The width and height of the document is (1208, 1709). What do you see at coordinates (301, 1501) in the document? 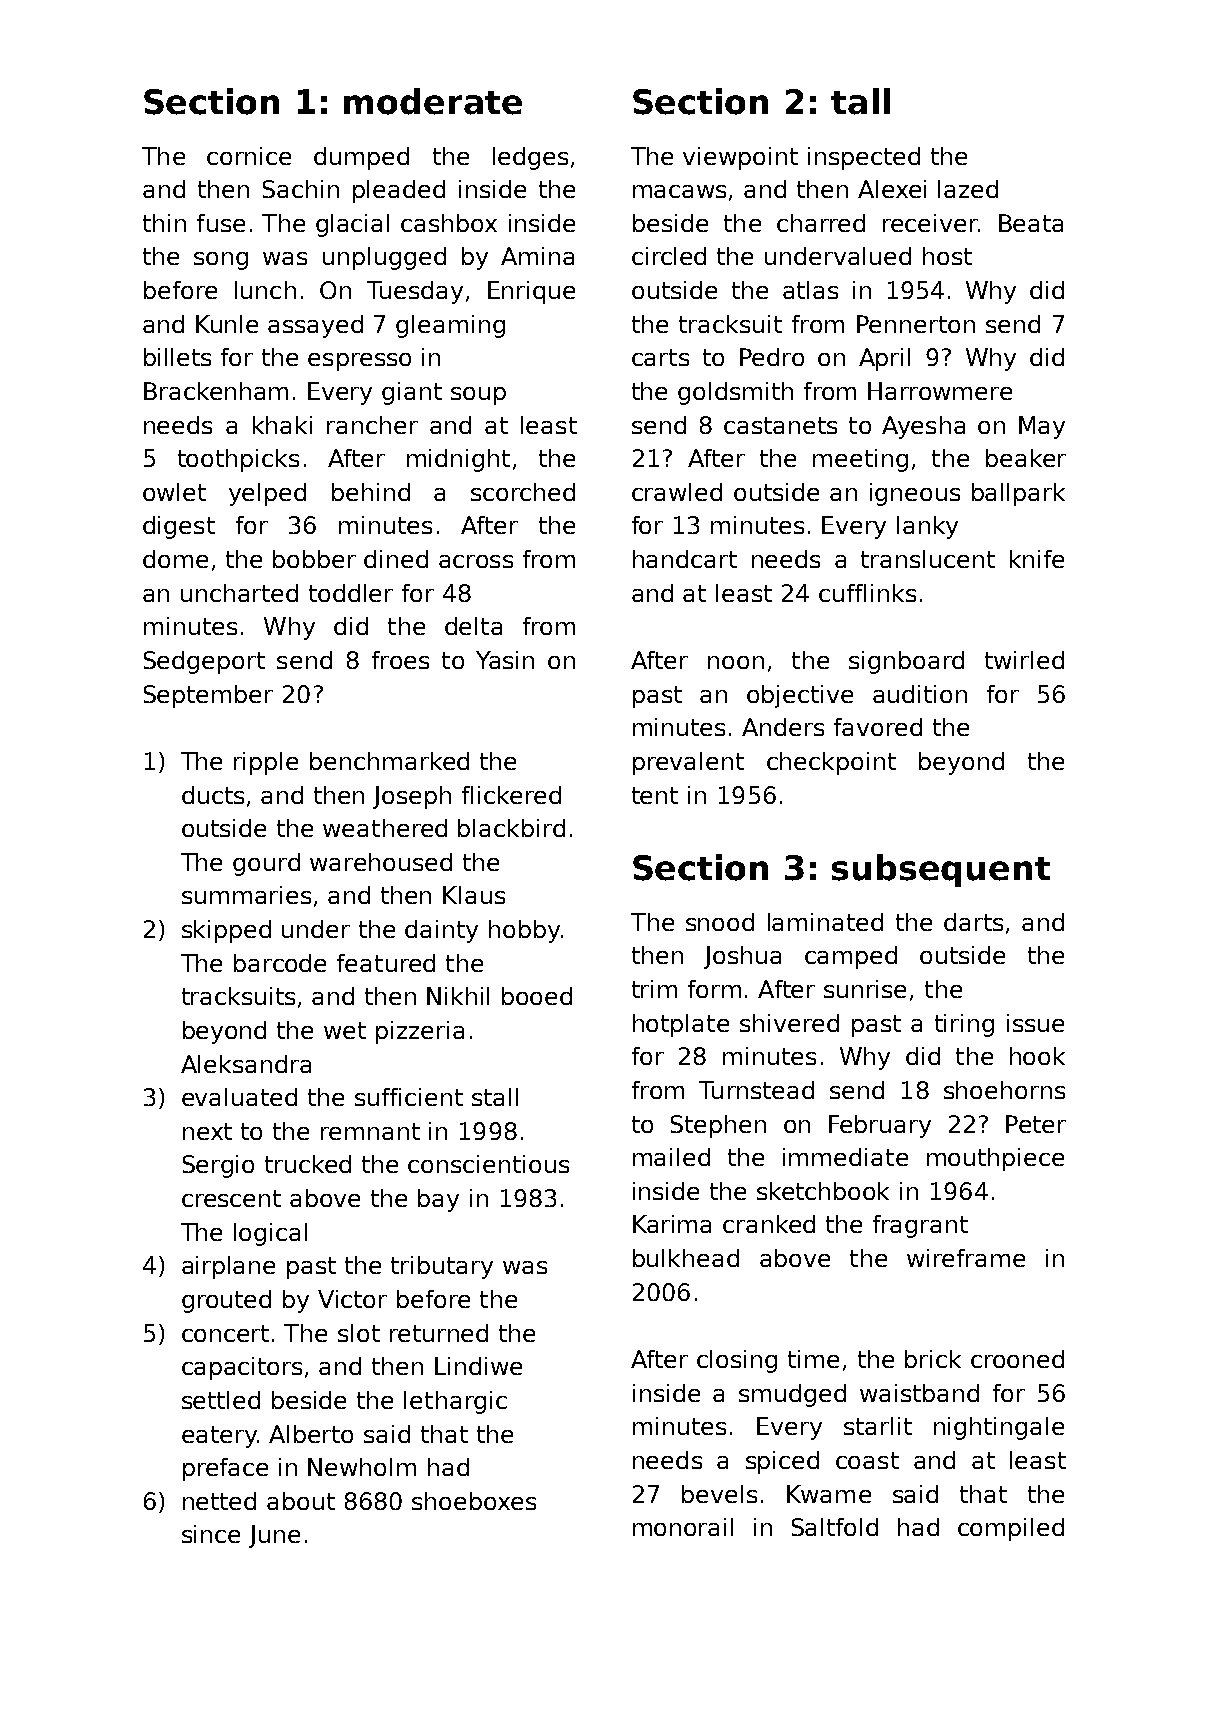
I see `about` at bounding box center [301, 1501].
